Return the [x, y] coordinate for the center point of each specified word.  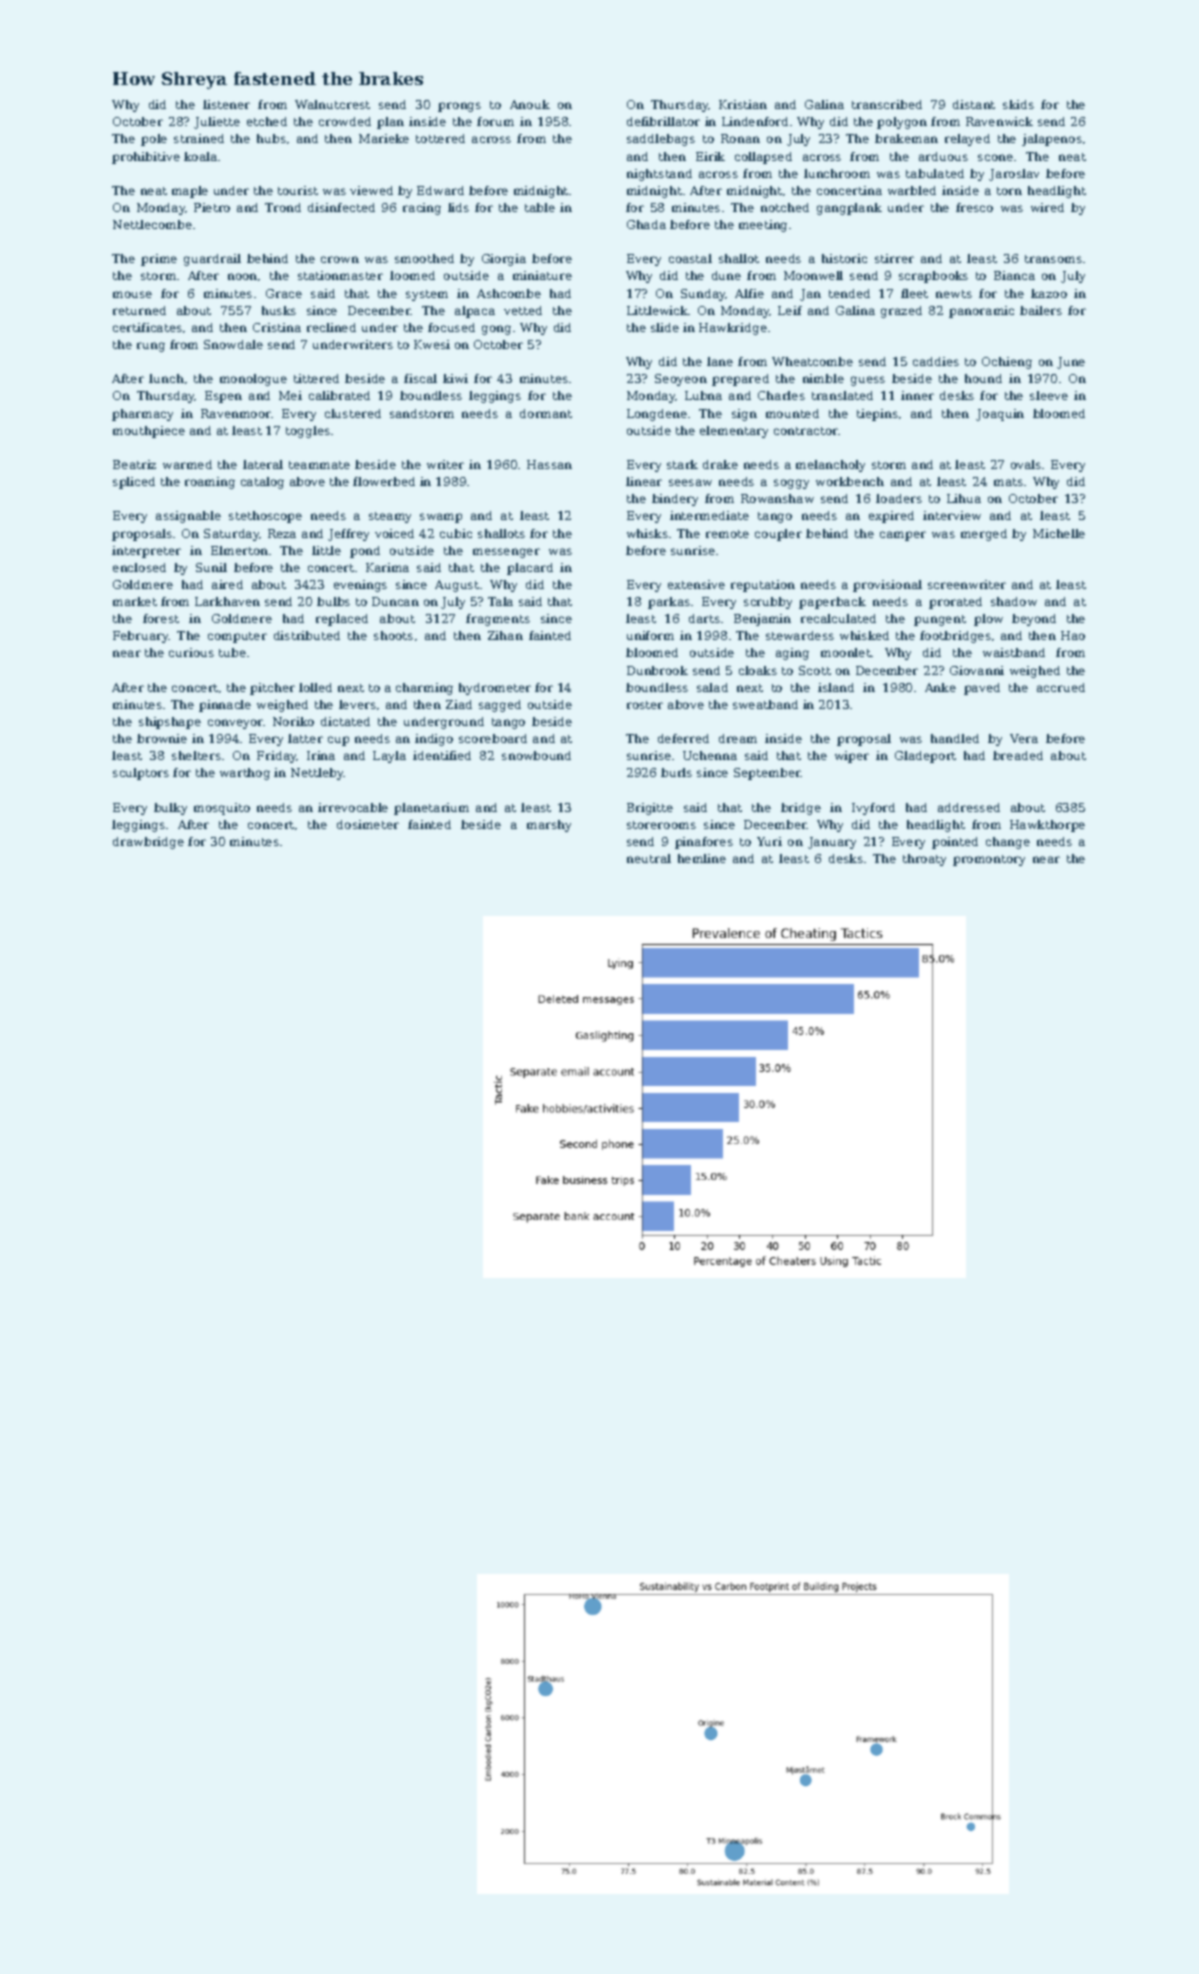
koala [200, 156]
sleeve [1049, 395]
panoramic [981, 312]
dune [726, 275]
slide [665, 327]
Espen [223, 397]
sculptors [141, 774]
